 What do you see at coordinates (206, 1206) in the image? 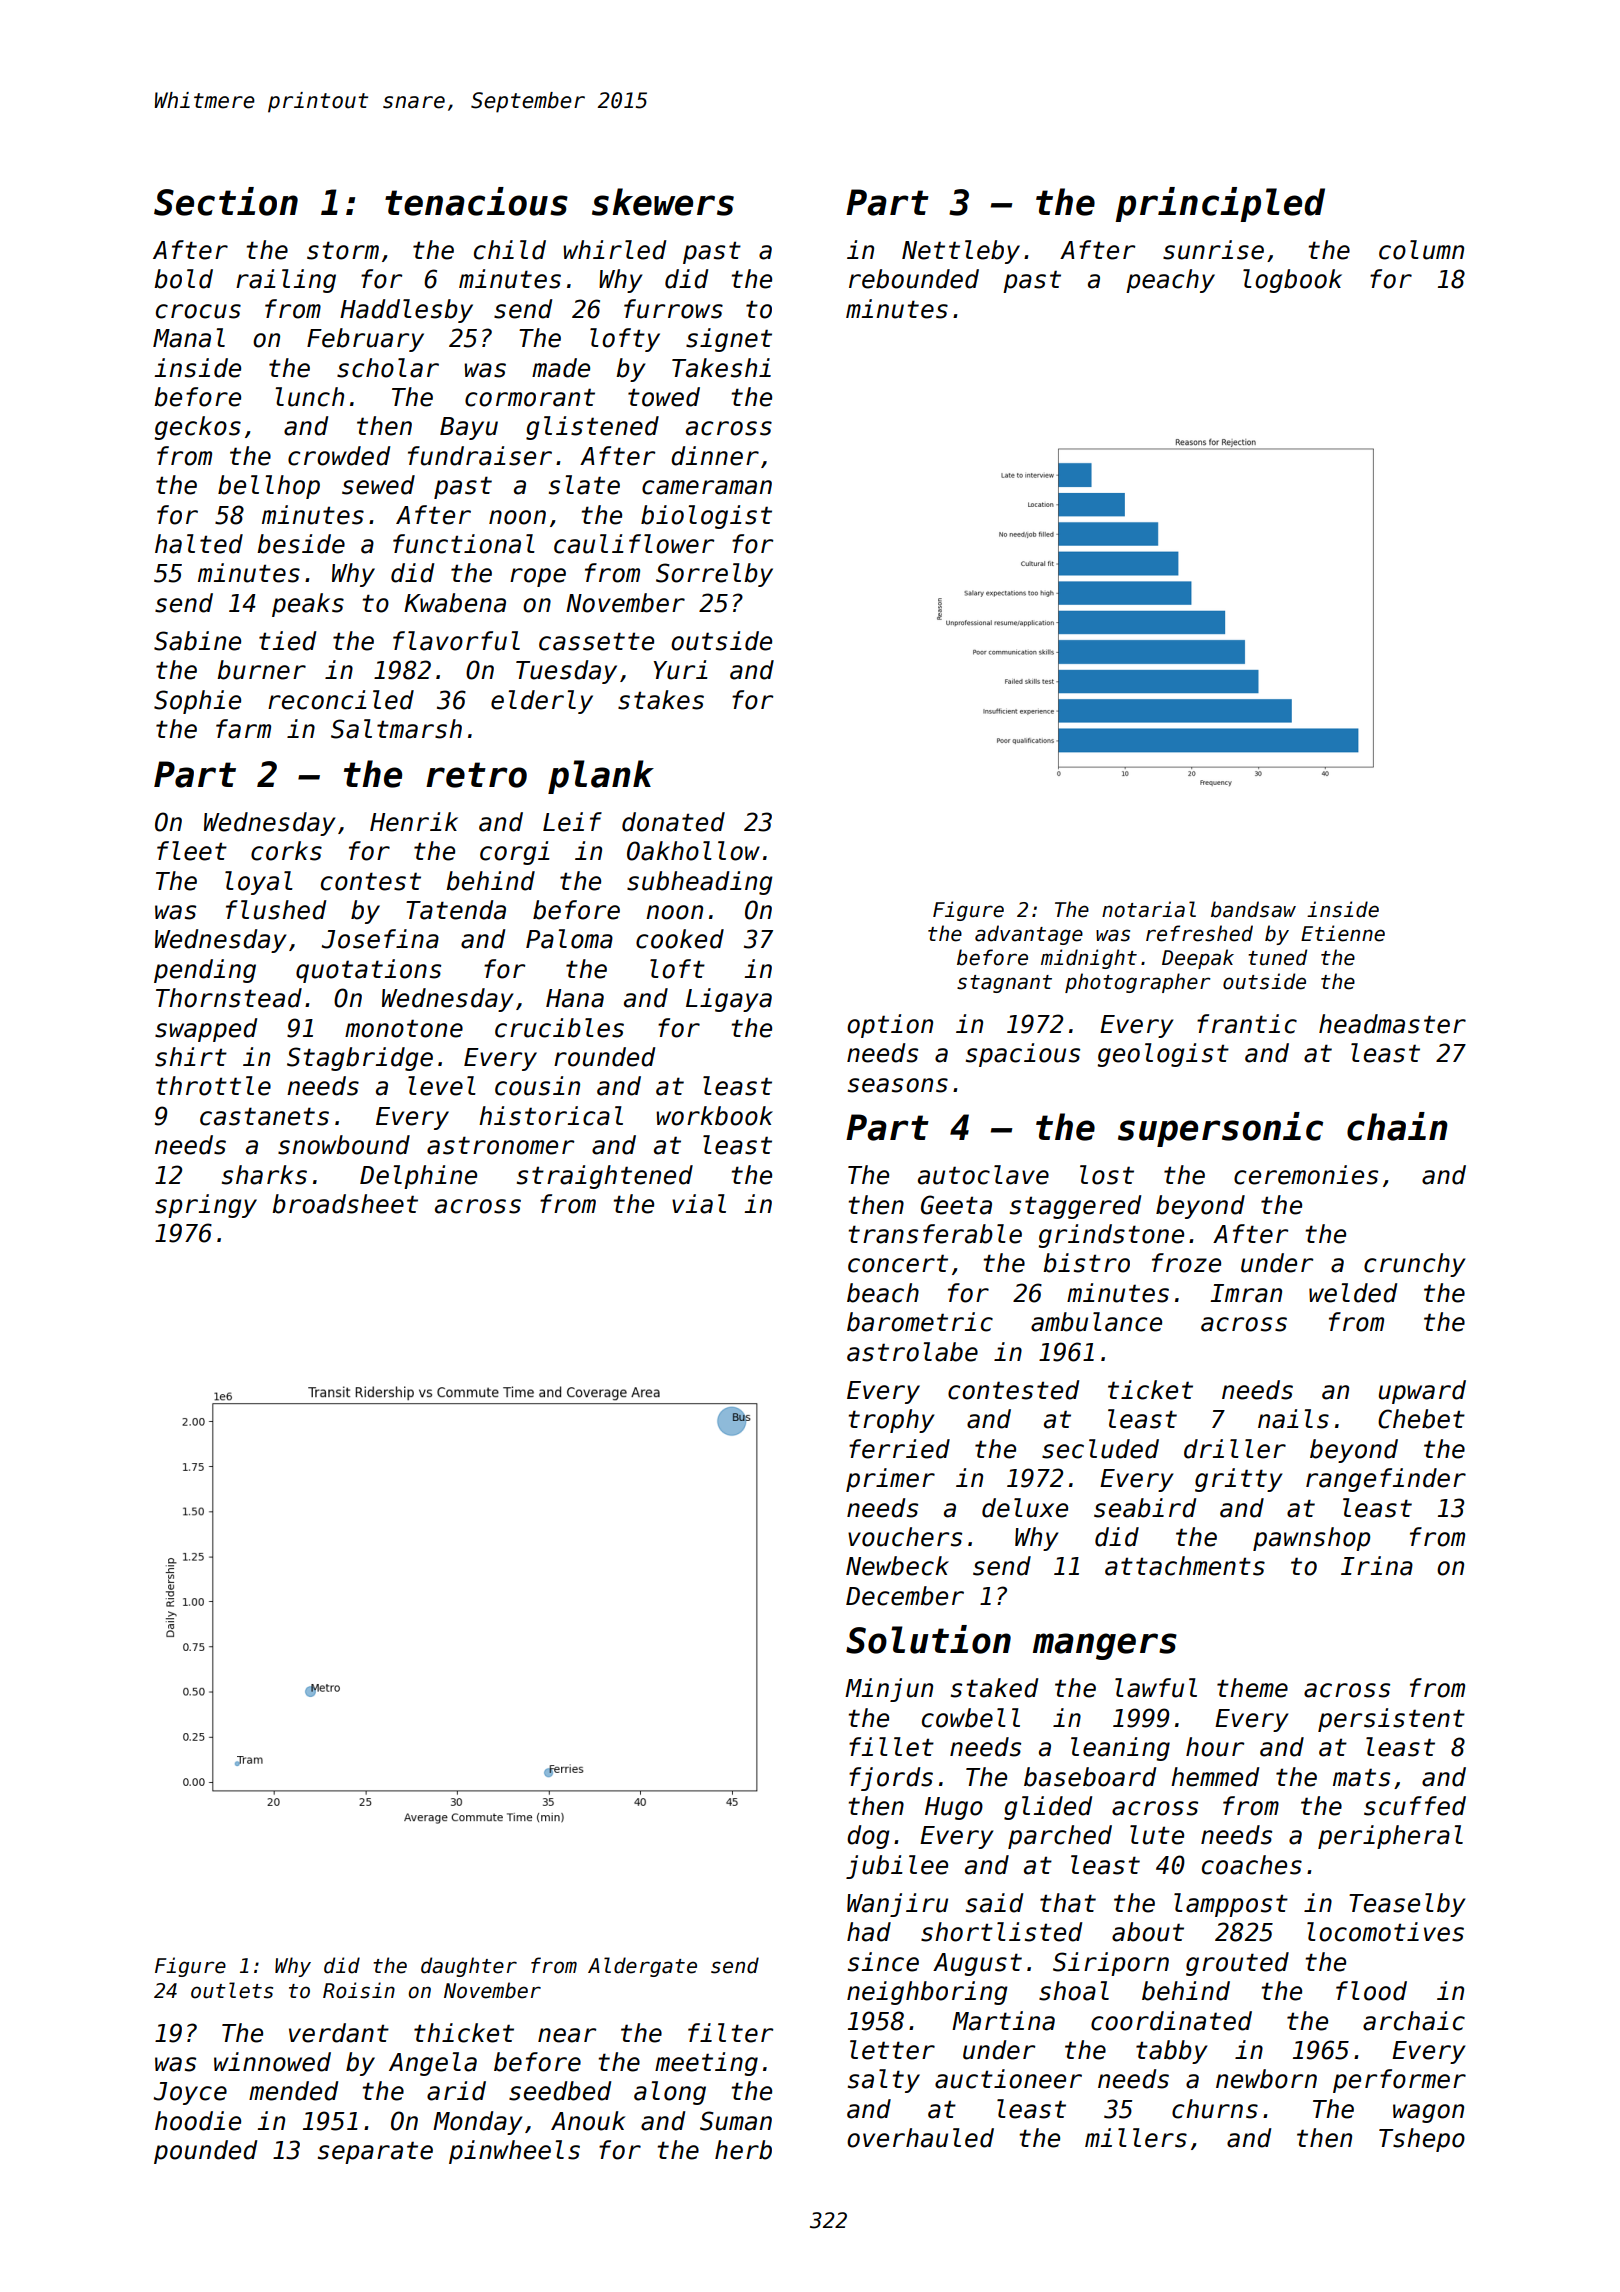
I see `springy` at bounding box center [206, 1206].
